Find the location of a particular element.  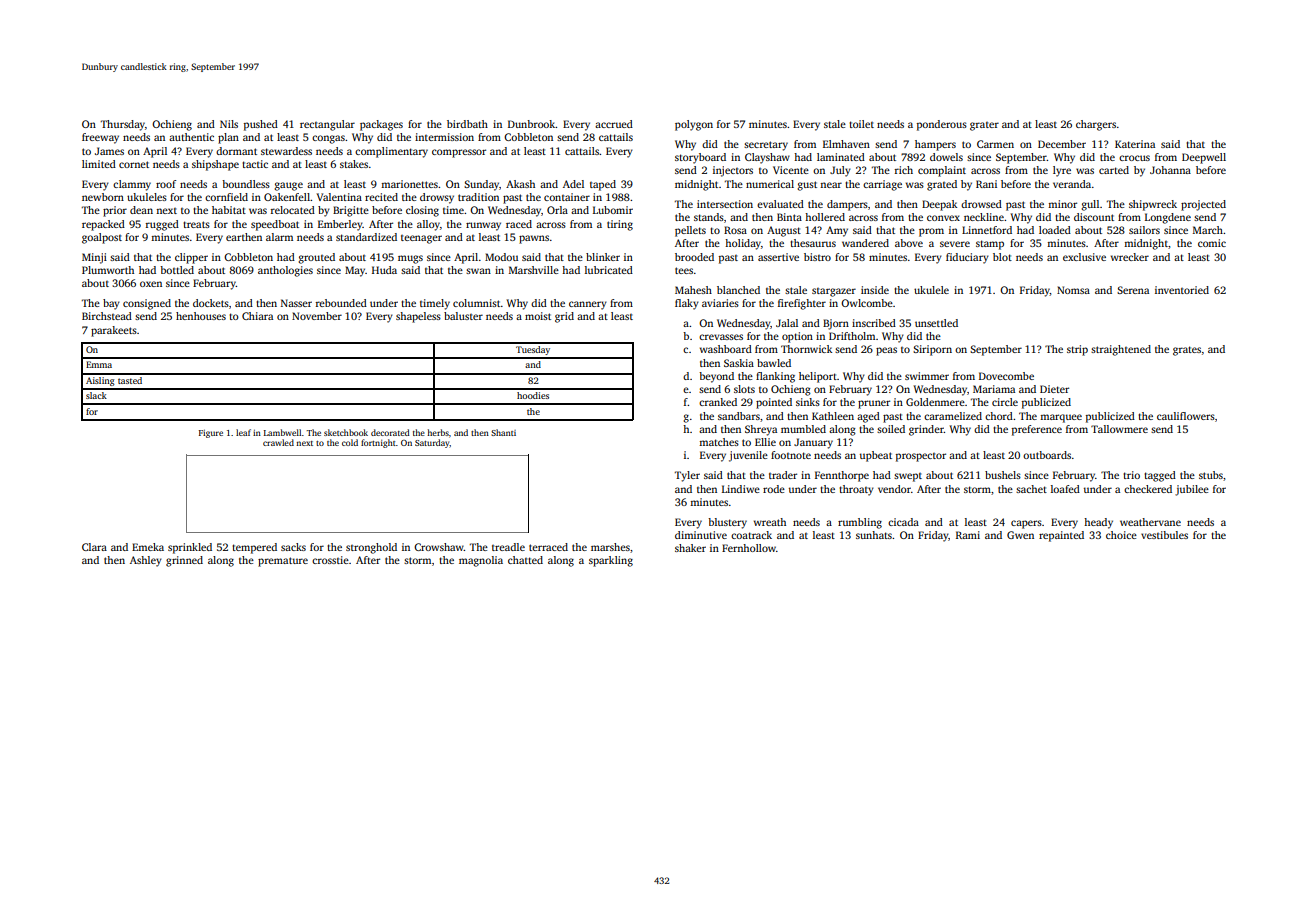

premature is located at coordinates (283, 562).
